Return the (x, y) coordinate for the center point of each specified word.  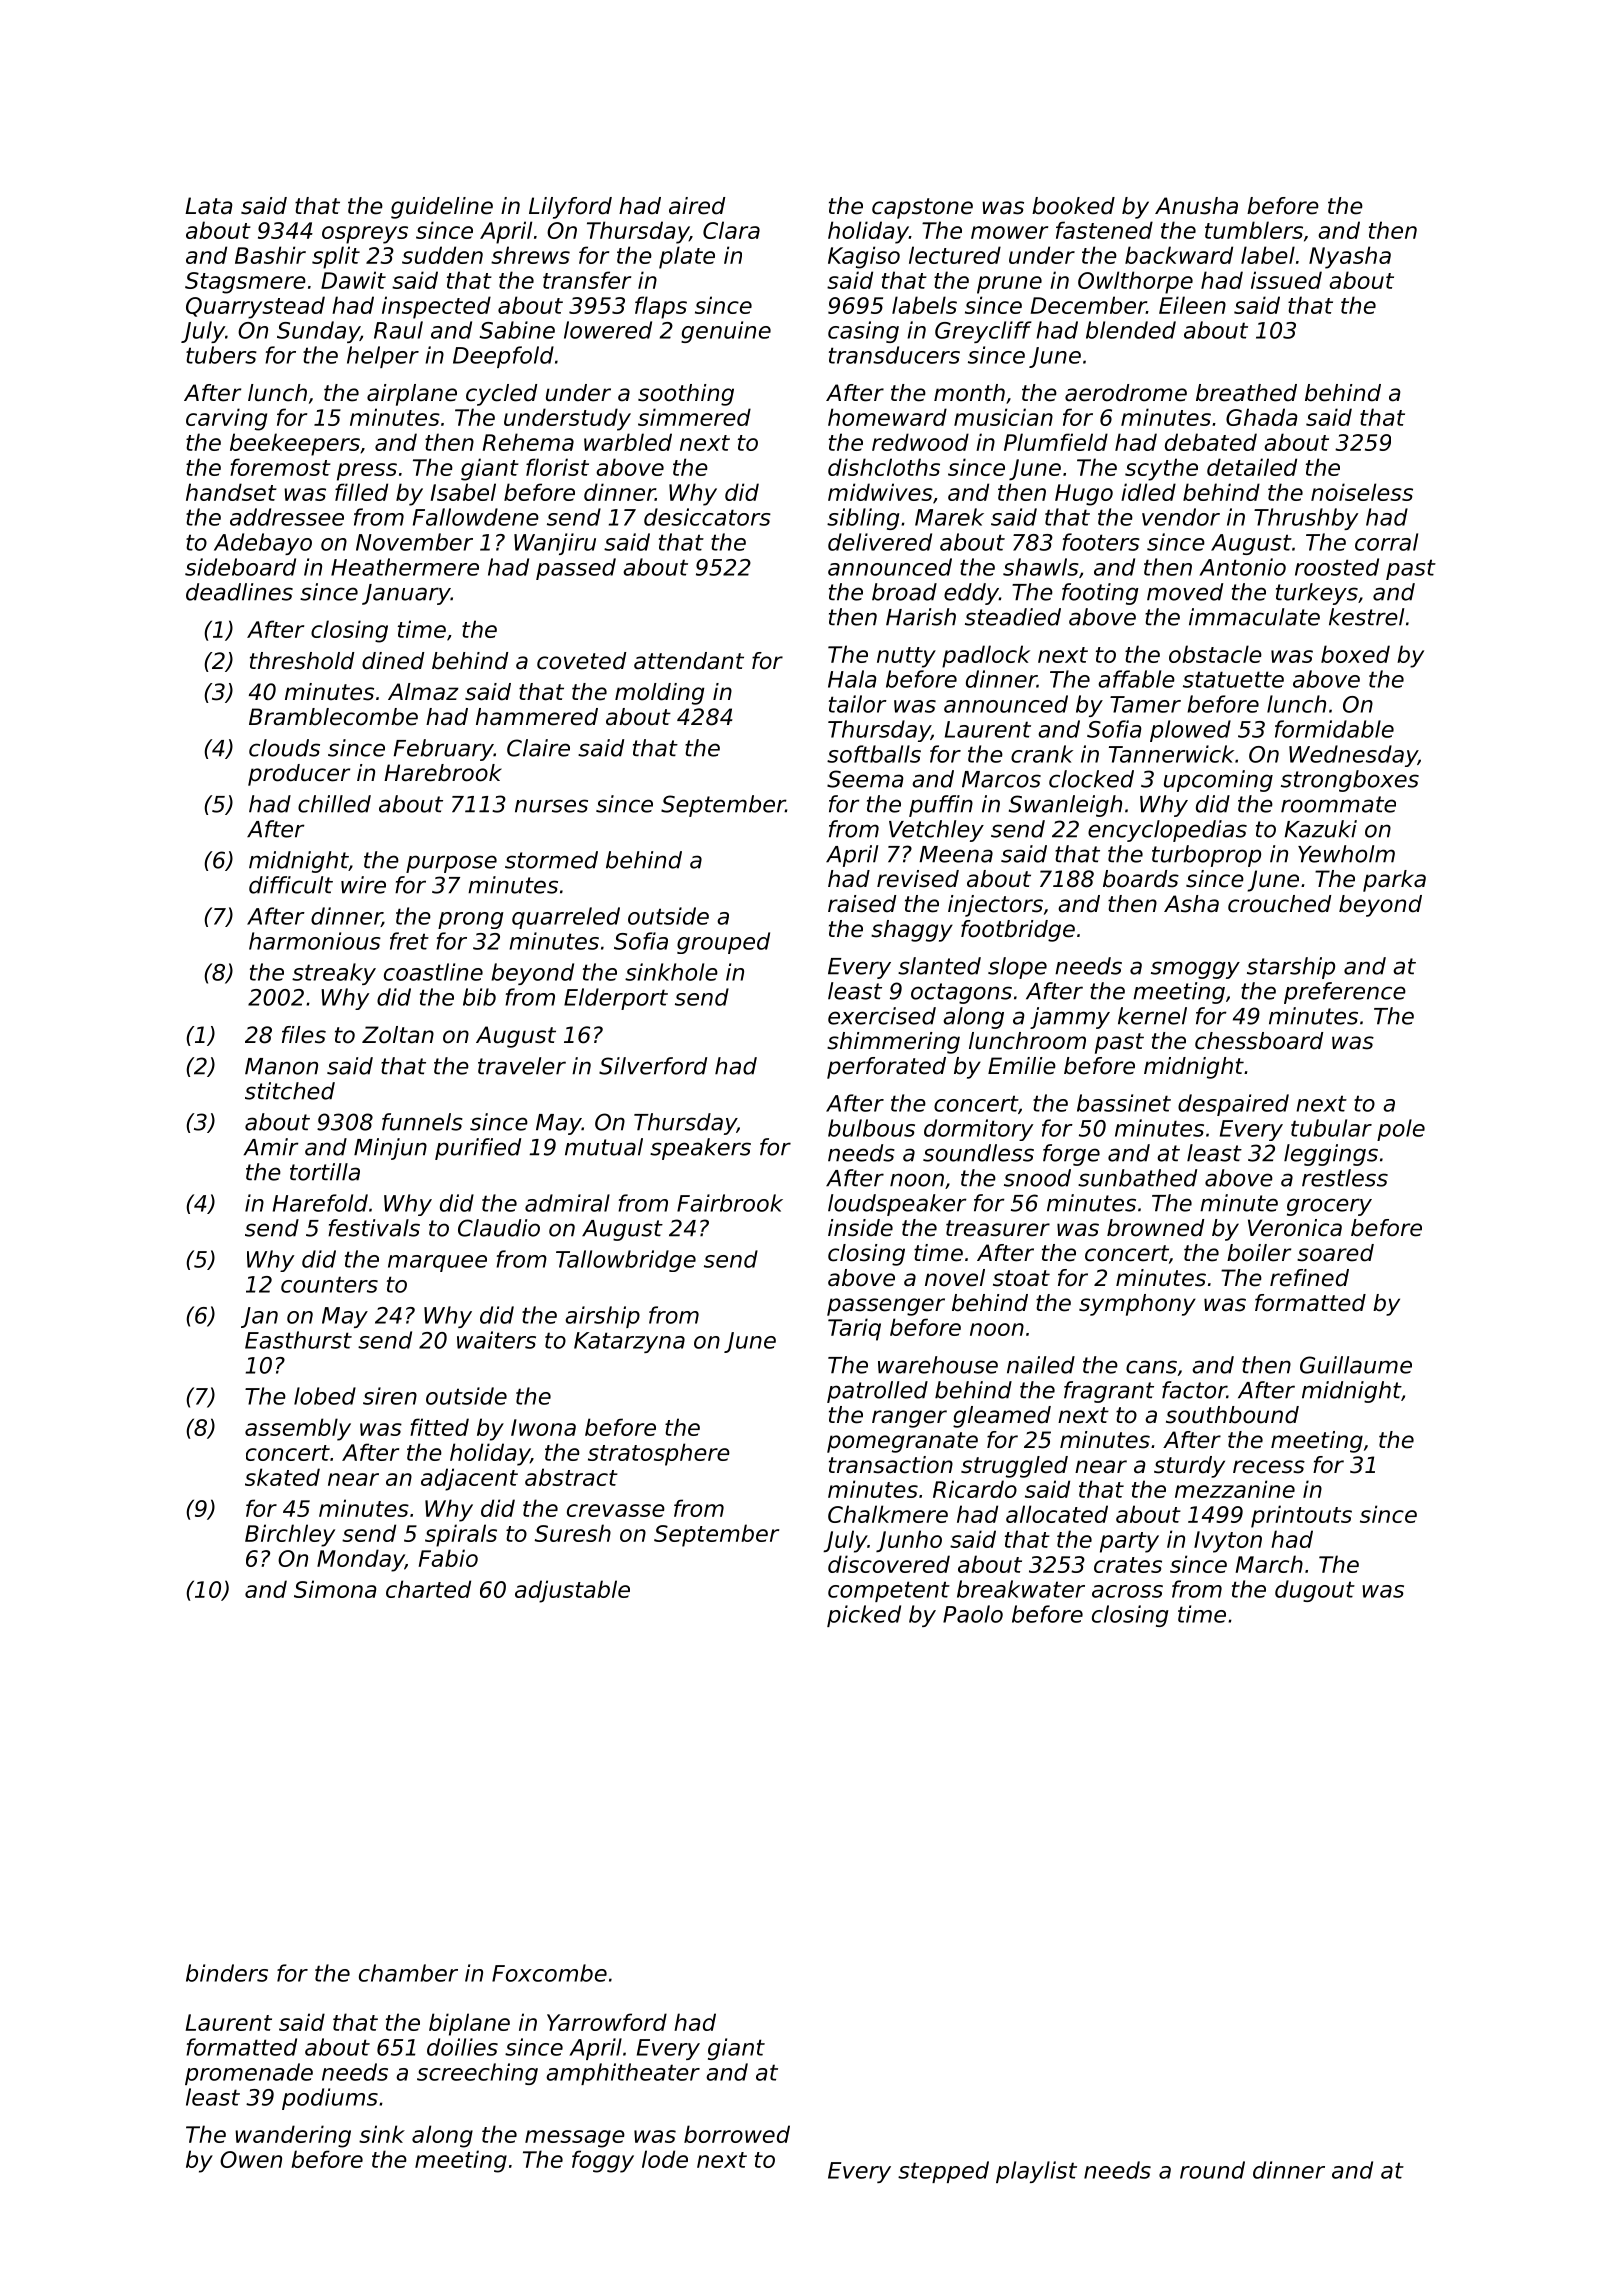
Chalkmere (888, 1514)
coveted (581, 661)
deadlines (239, 592)
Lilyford (570, 208)
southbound (1232, 1415)
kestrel (1366, 617)
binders (227, 1973)
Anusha (1196, 206)
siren (390, 1396)
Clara (731, 230)
